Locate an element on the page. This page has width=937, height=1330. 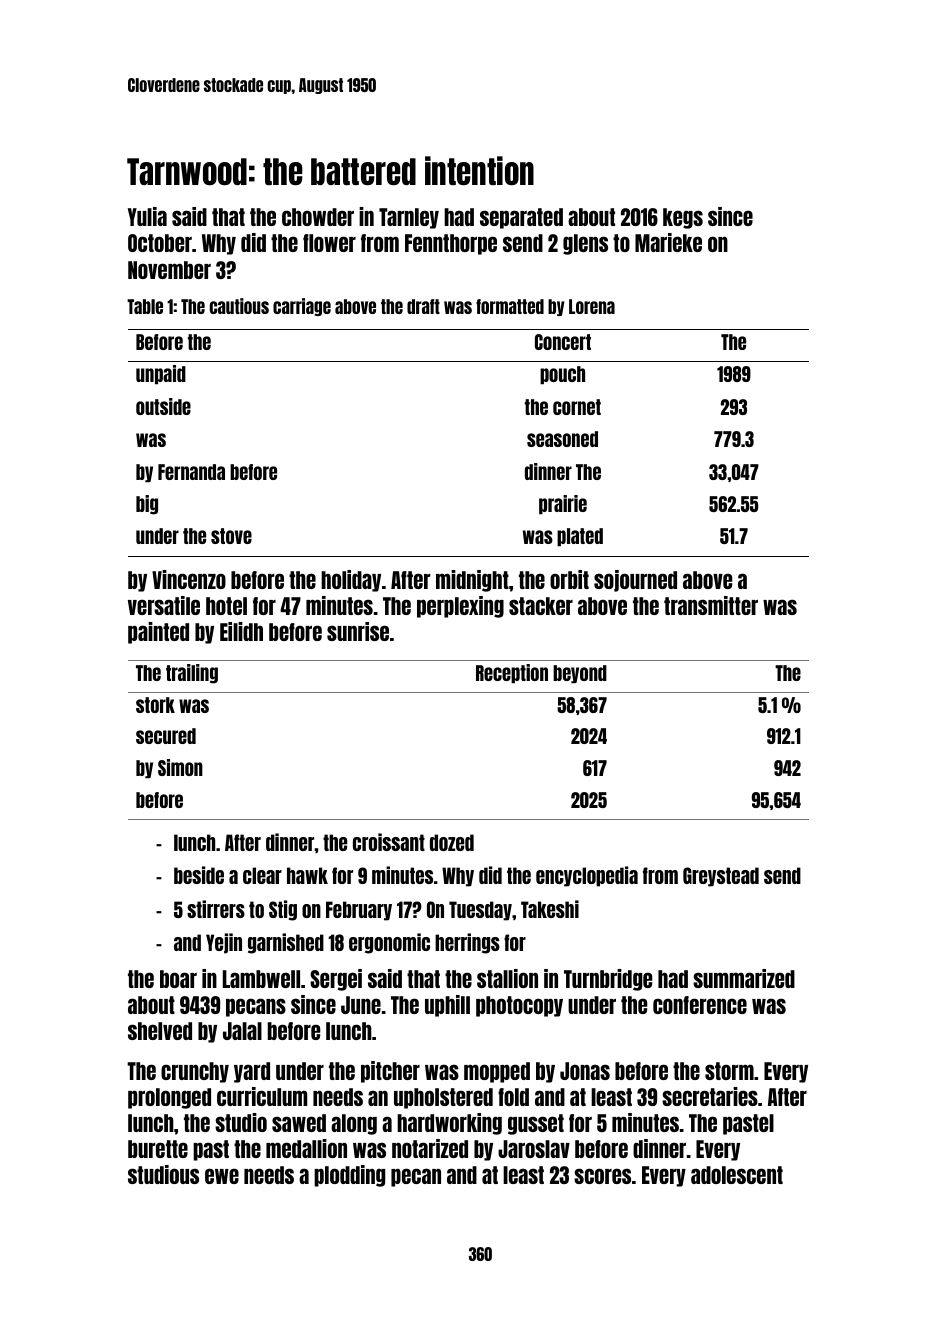
ewe is located at coordinates (222, 1176).
